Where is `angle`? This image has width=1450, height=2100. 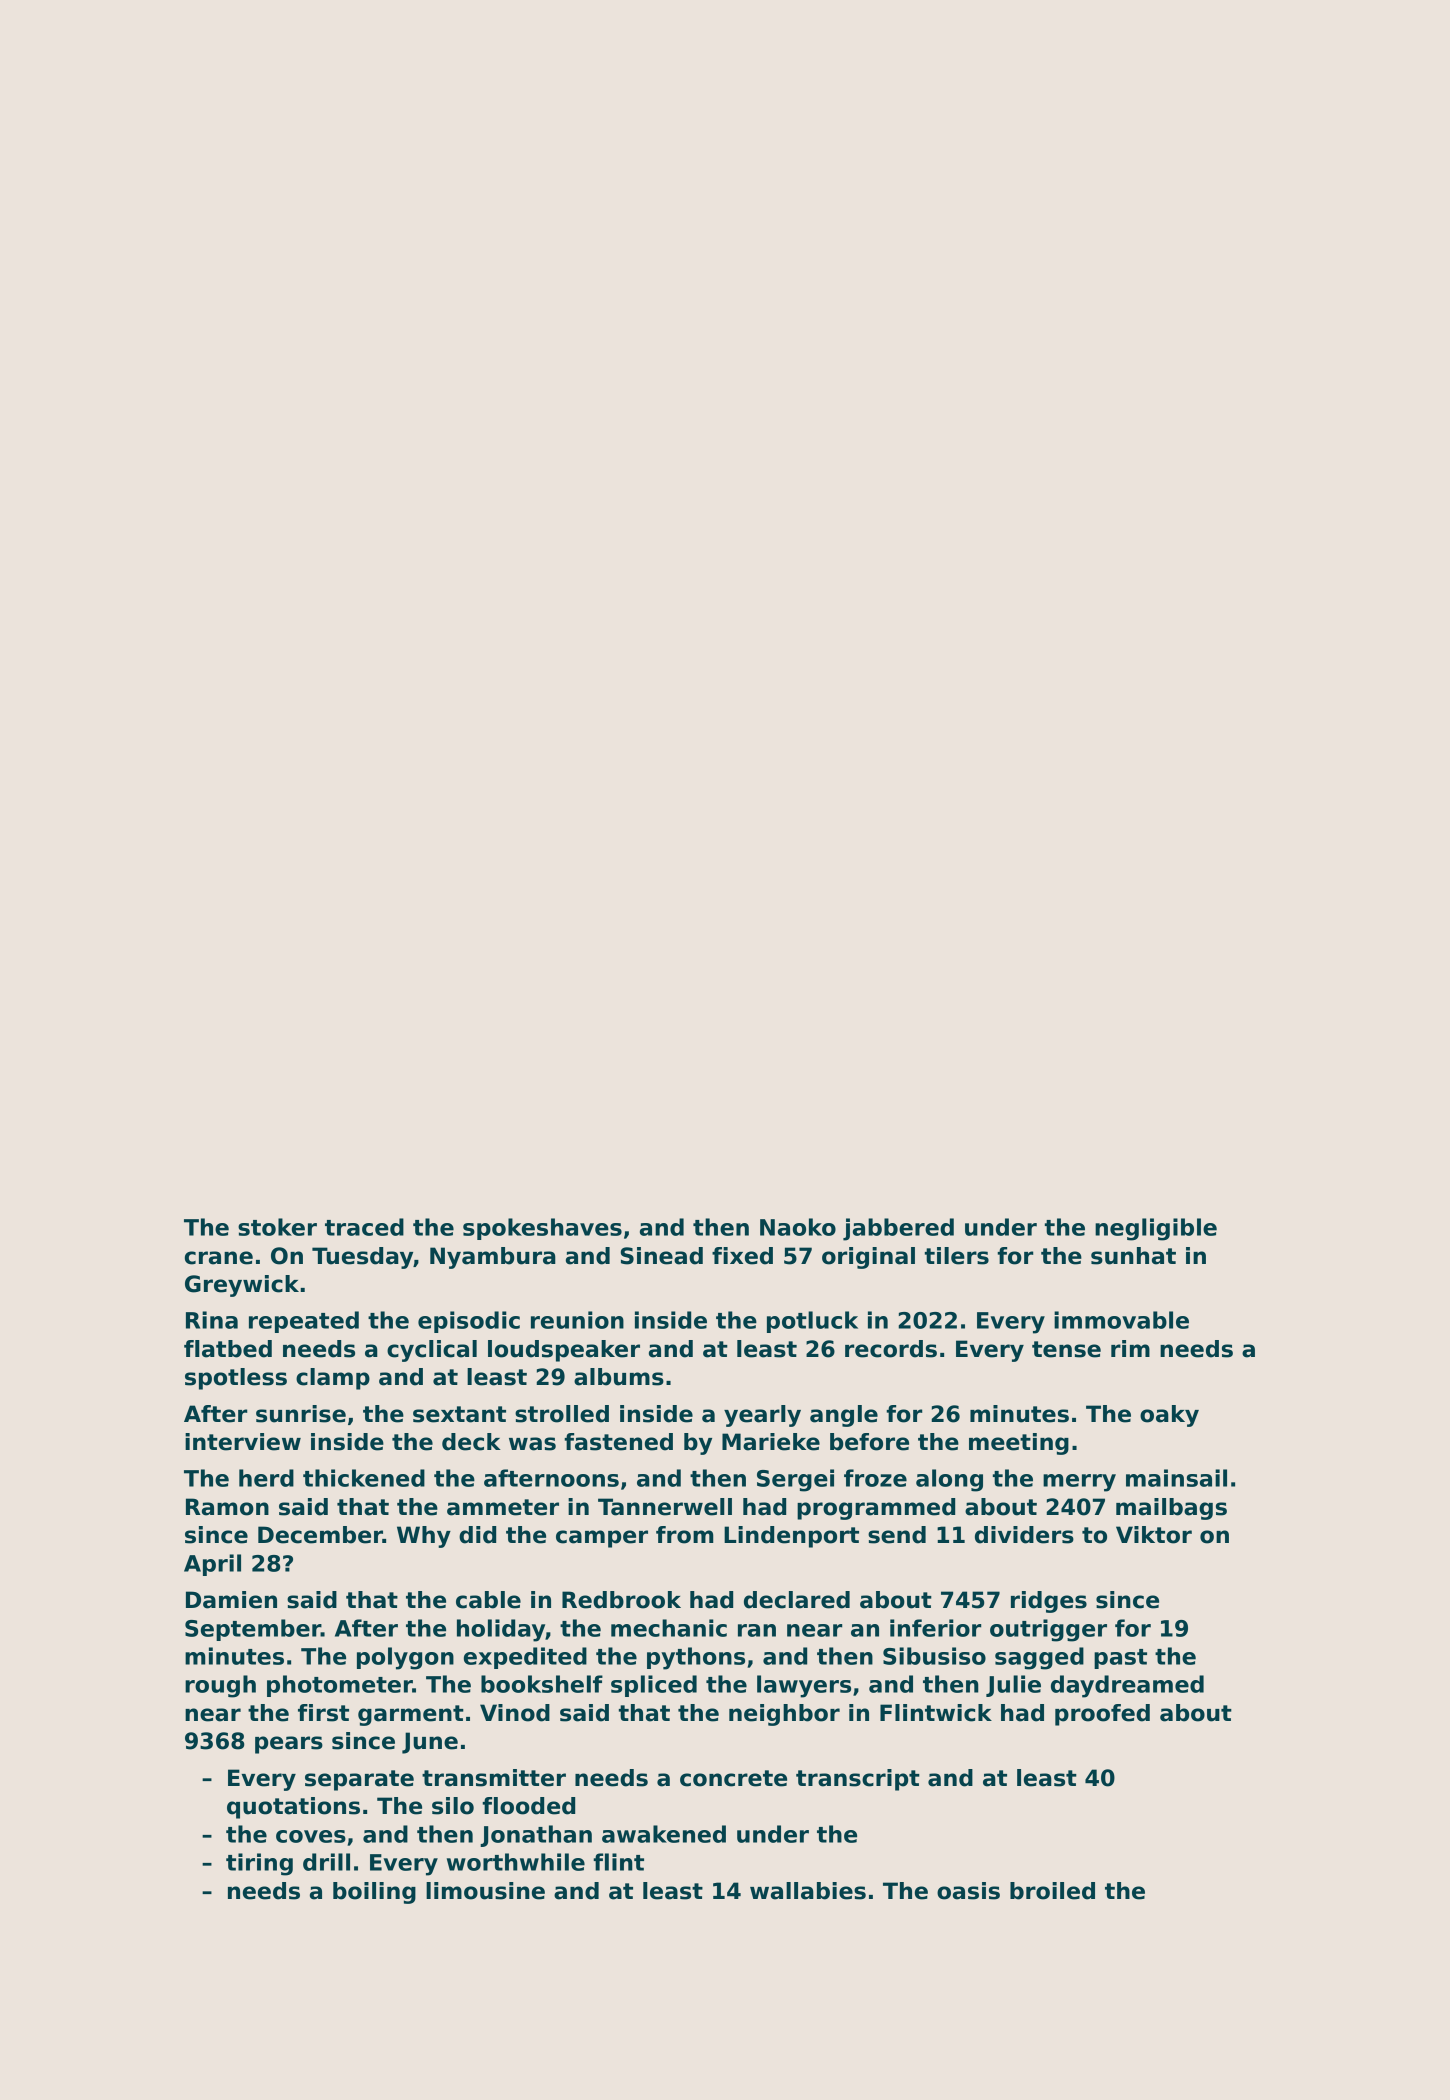
angle is located at coordinates (844, 1416).
